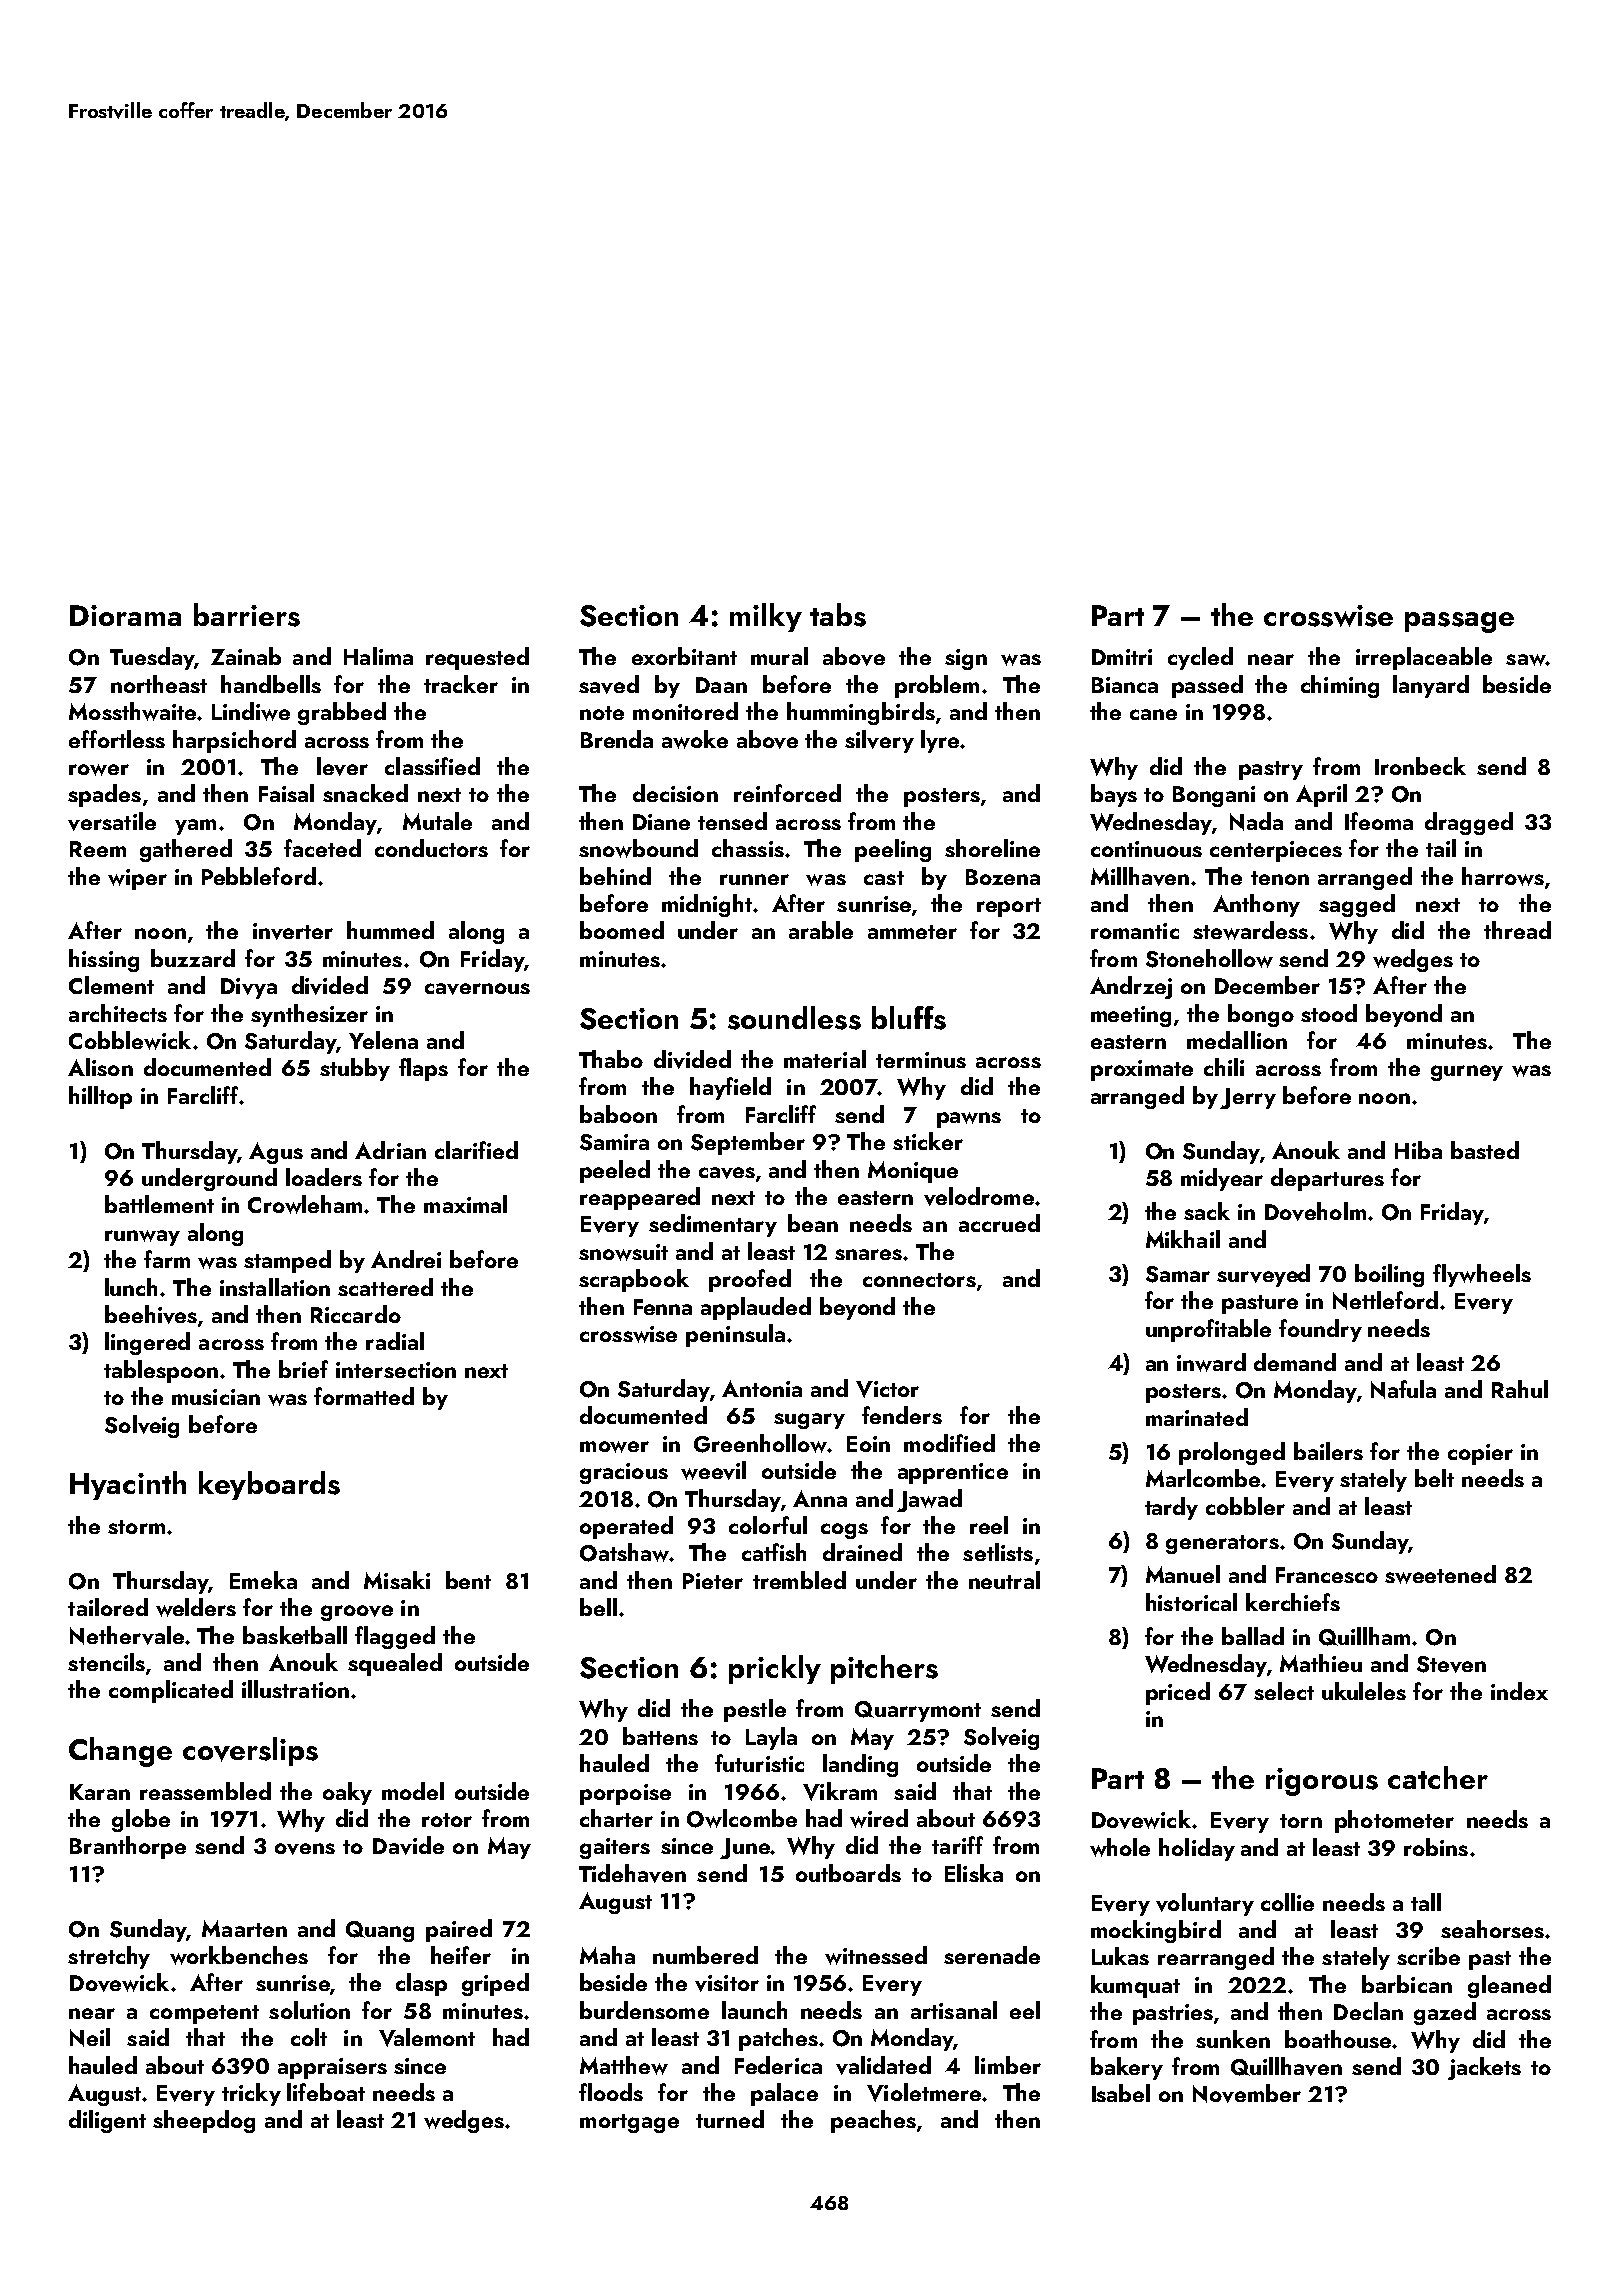  What do you see at coordinates (762, 1388) in the screenshot?
I see `Antonia` at bounding box center [762, 1388].
